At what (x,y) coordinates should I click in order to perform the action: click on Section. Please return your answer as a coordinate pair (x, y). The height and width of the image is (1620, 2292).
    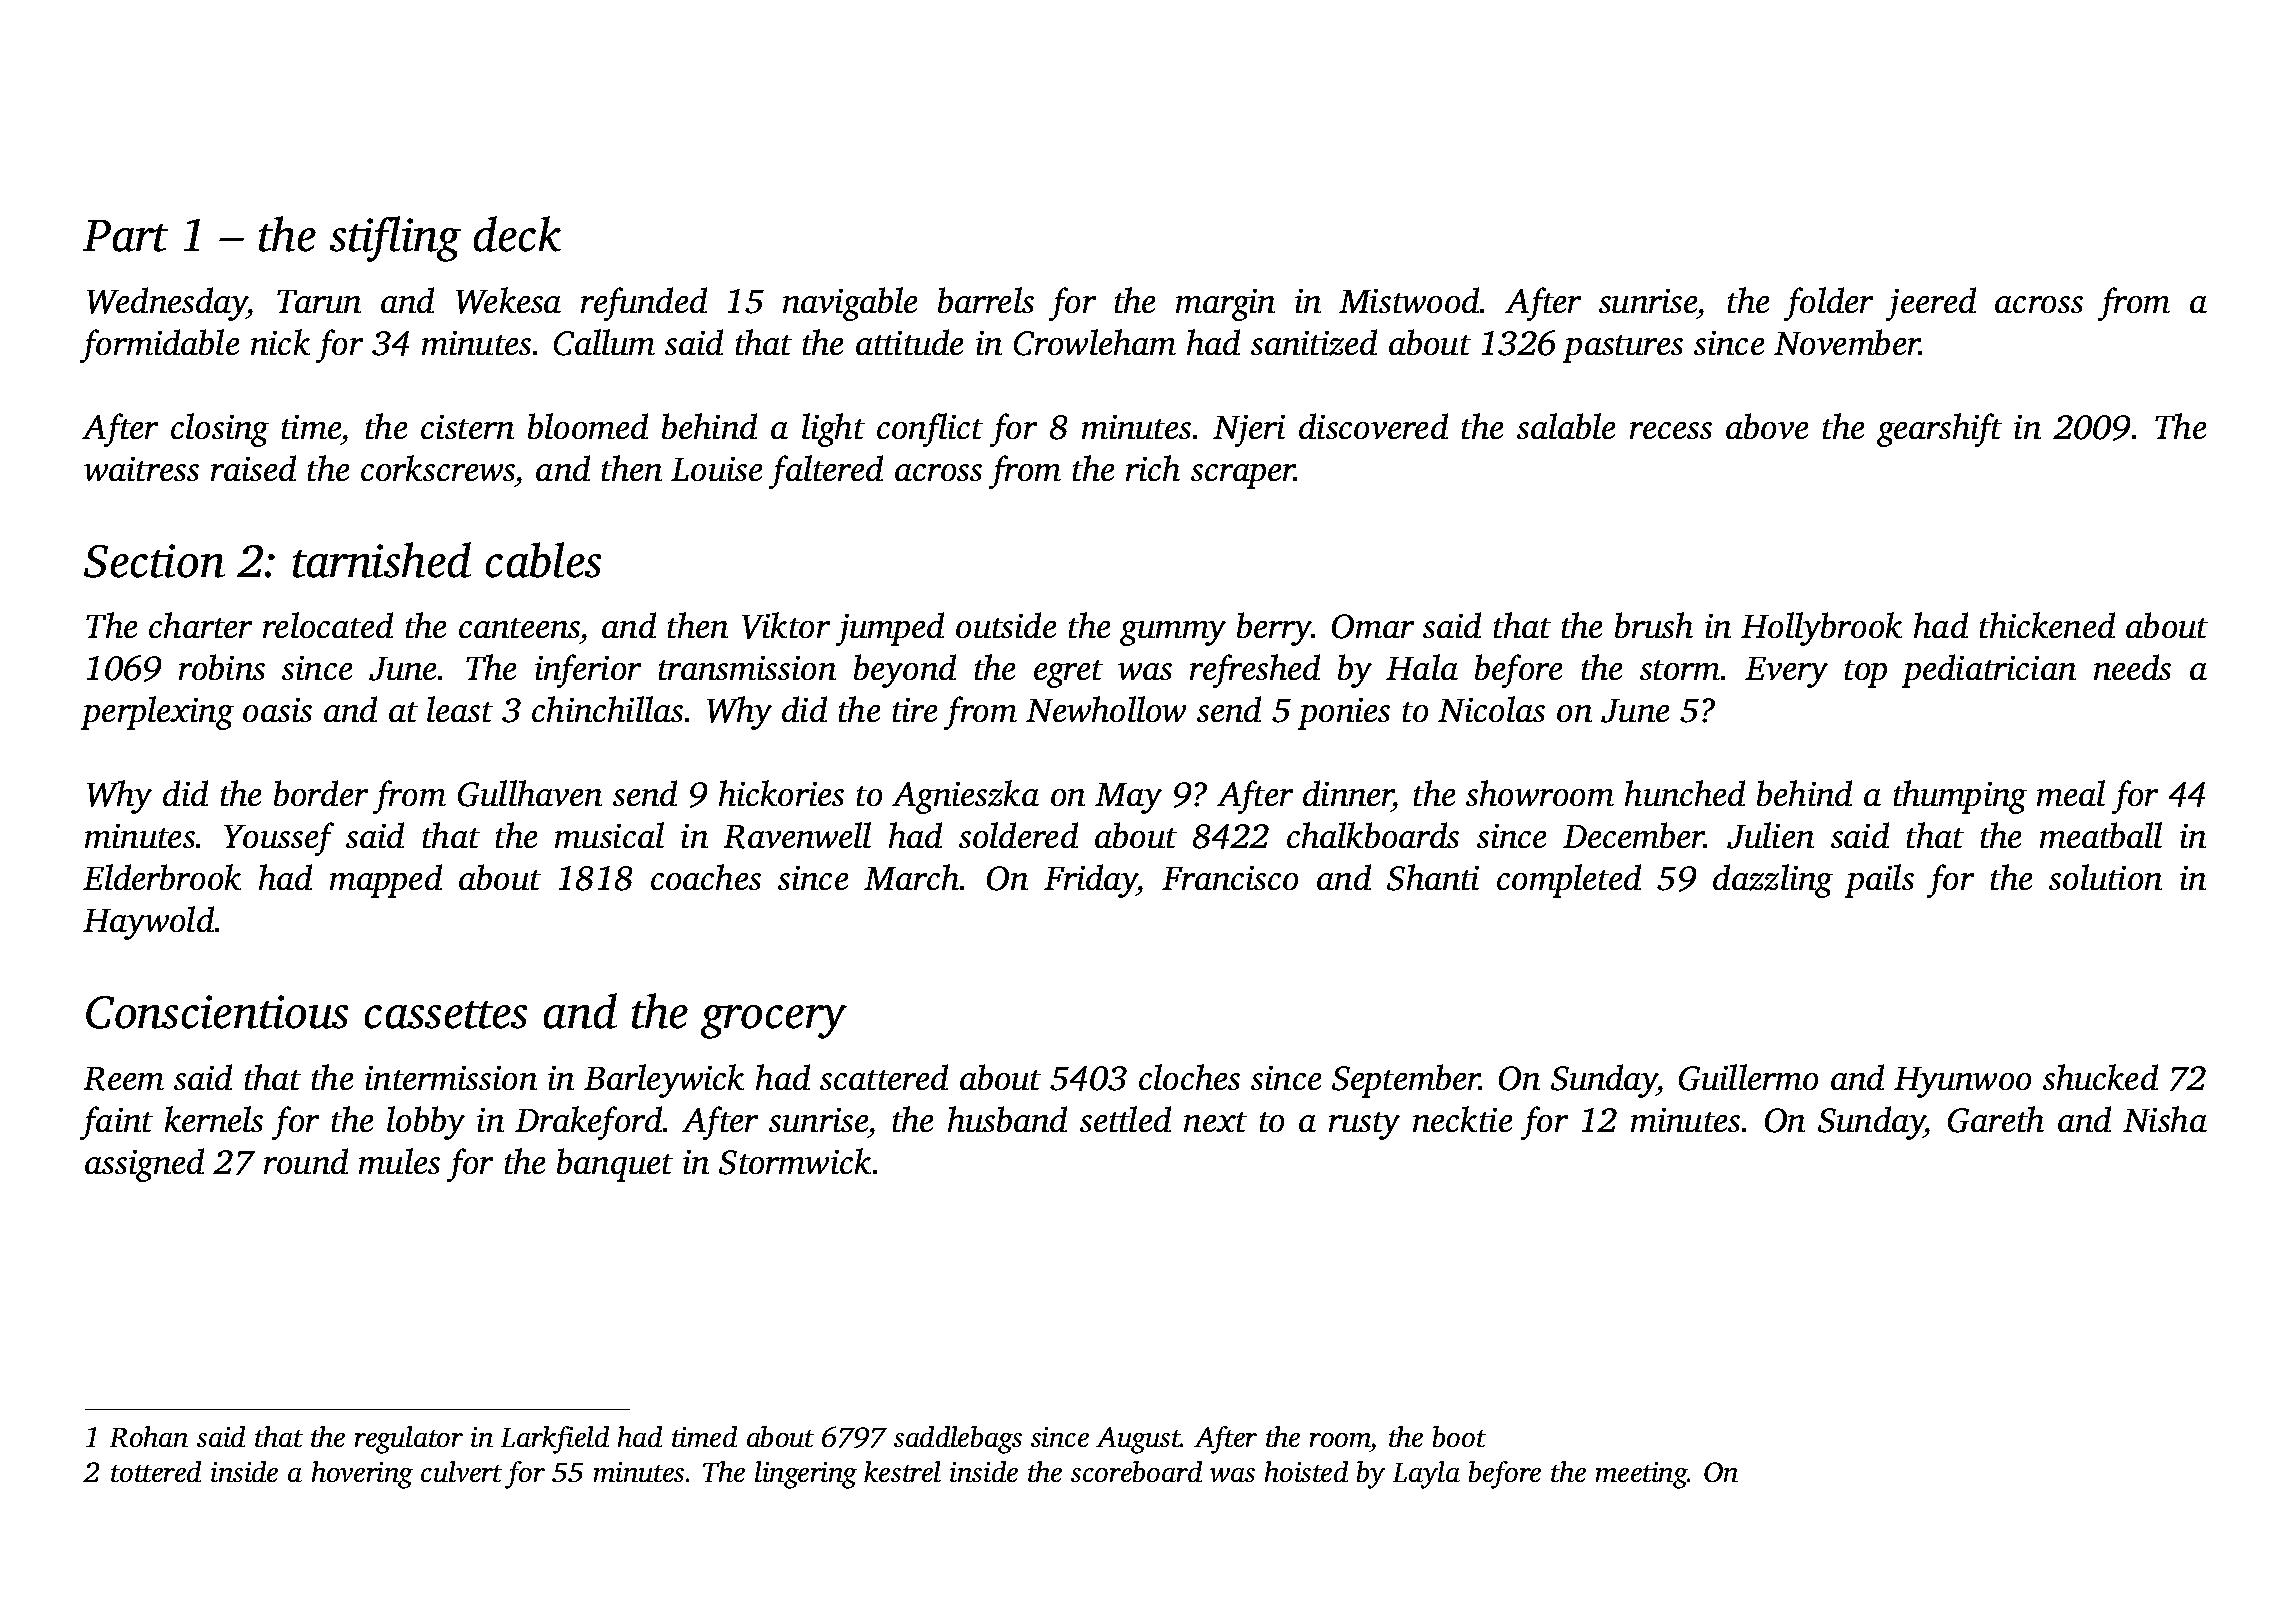
    Looking at the image, I should click on (154, 561).
